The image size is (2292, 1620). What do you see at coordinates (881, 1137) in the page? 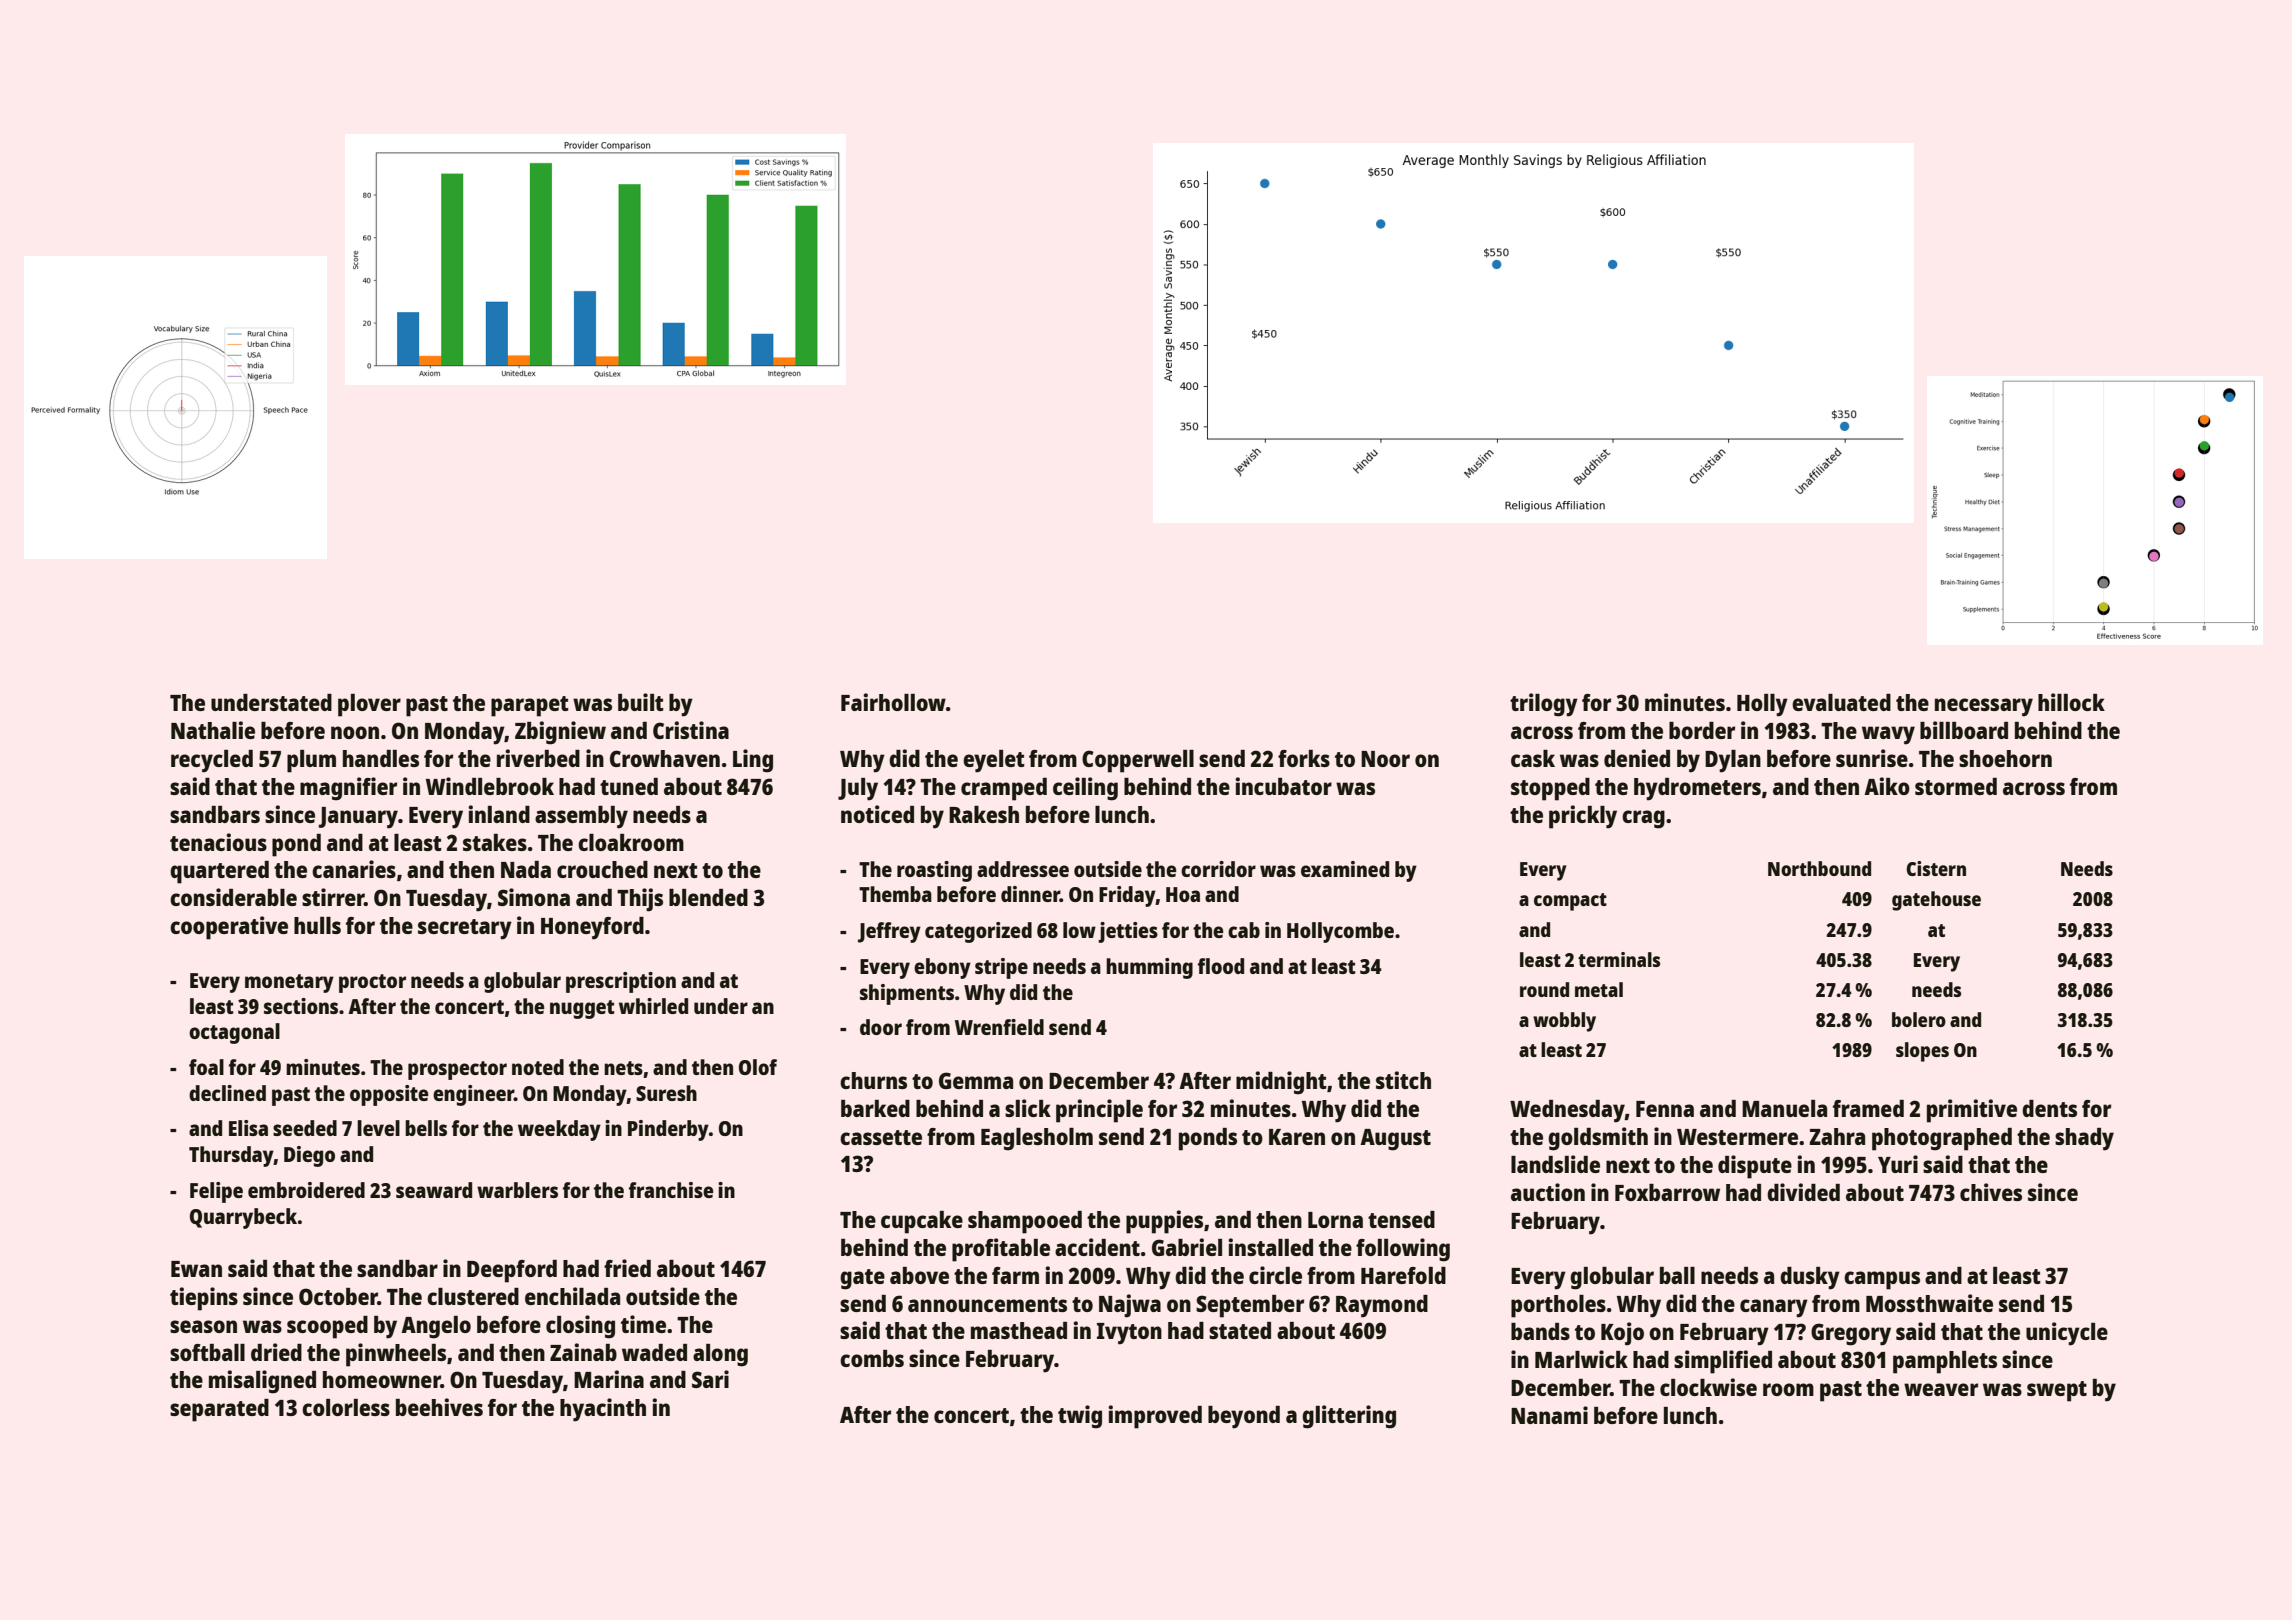
I see `cassette` at bounding box center [881, 1137].
